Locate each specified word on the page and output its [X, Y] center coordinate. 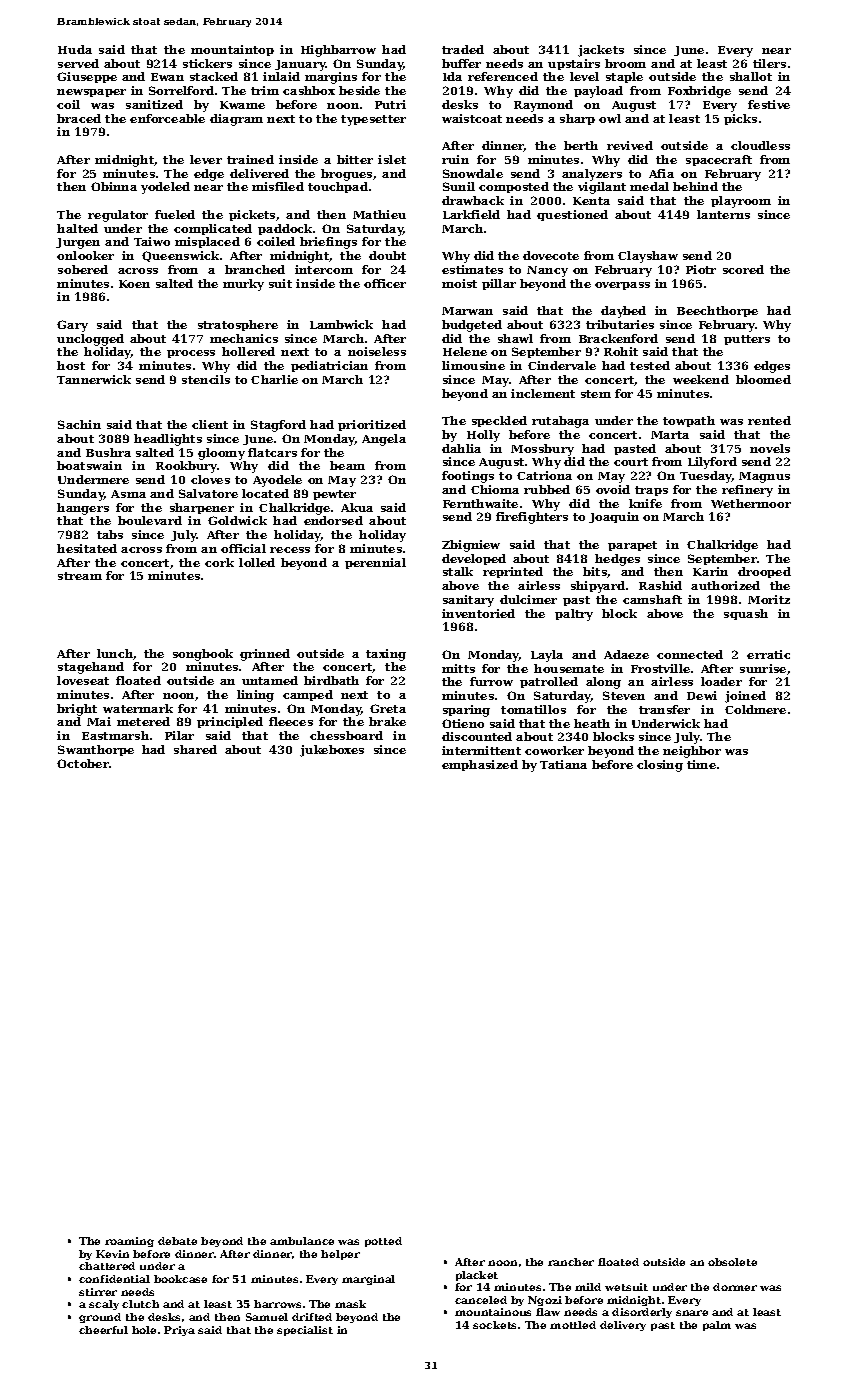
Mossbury [542, 450]
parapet [632, 546]
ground [100, 1318]
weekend [701, 379]
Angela [384, 440]
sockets [494, 1325]
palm [717, 1326]
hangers [83, 509]
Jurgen [78, 243]
